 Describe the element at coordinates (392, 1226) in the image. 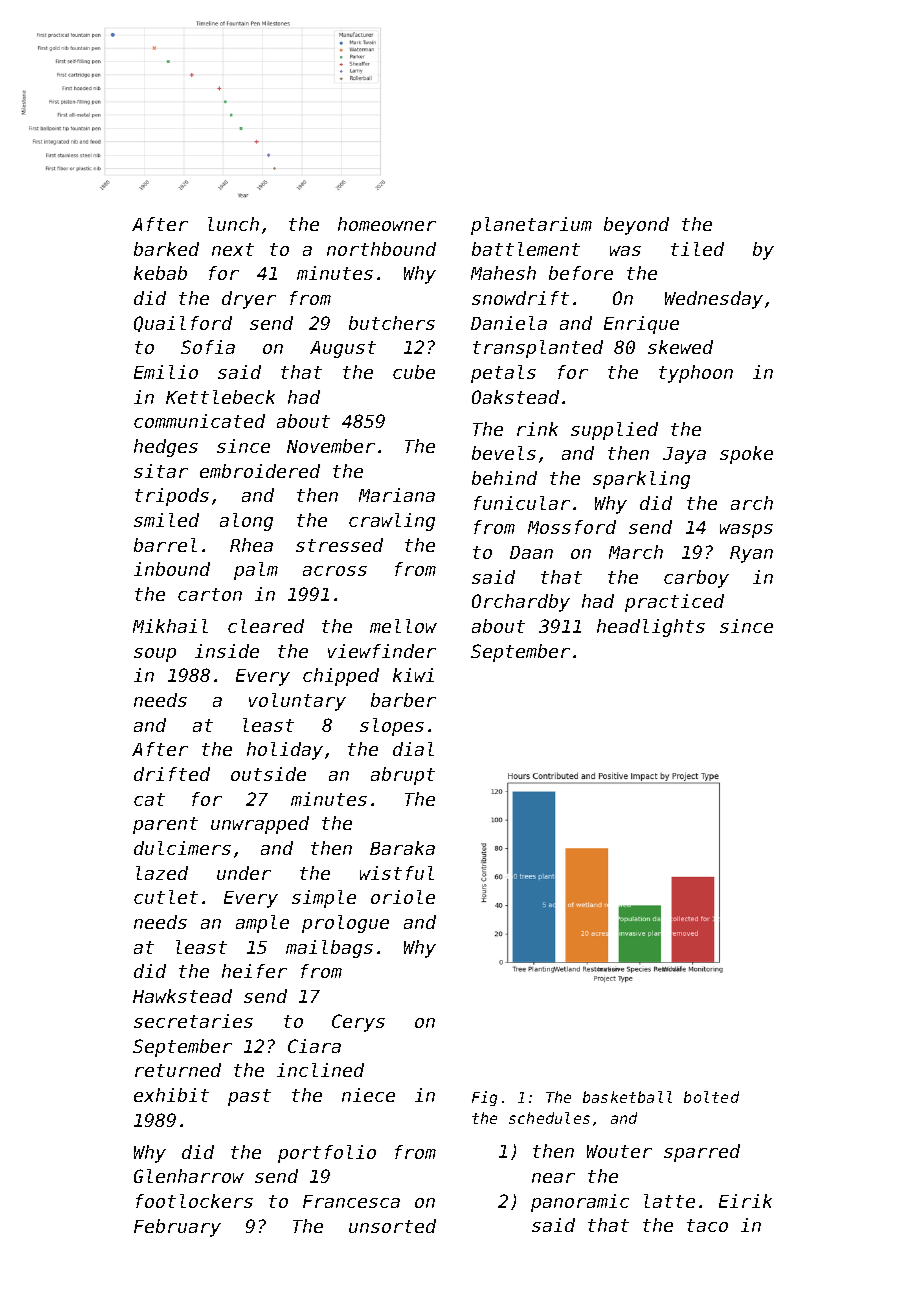

I see `unsorted` at that location.
